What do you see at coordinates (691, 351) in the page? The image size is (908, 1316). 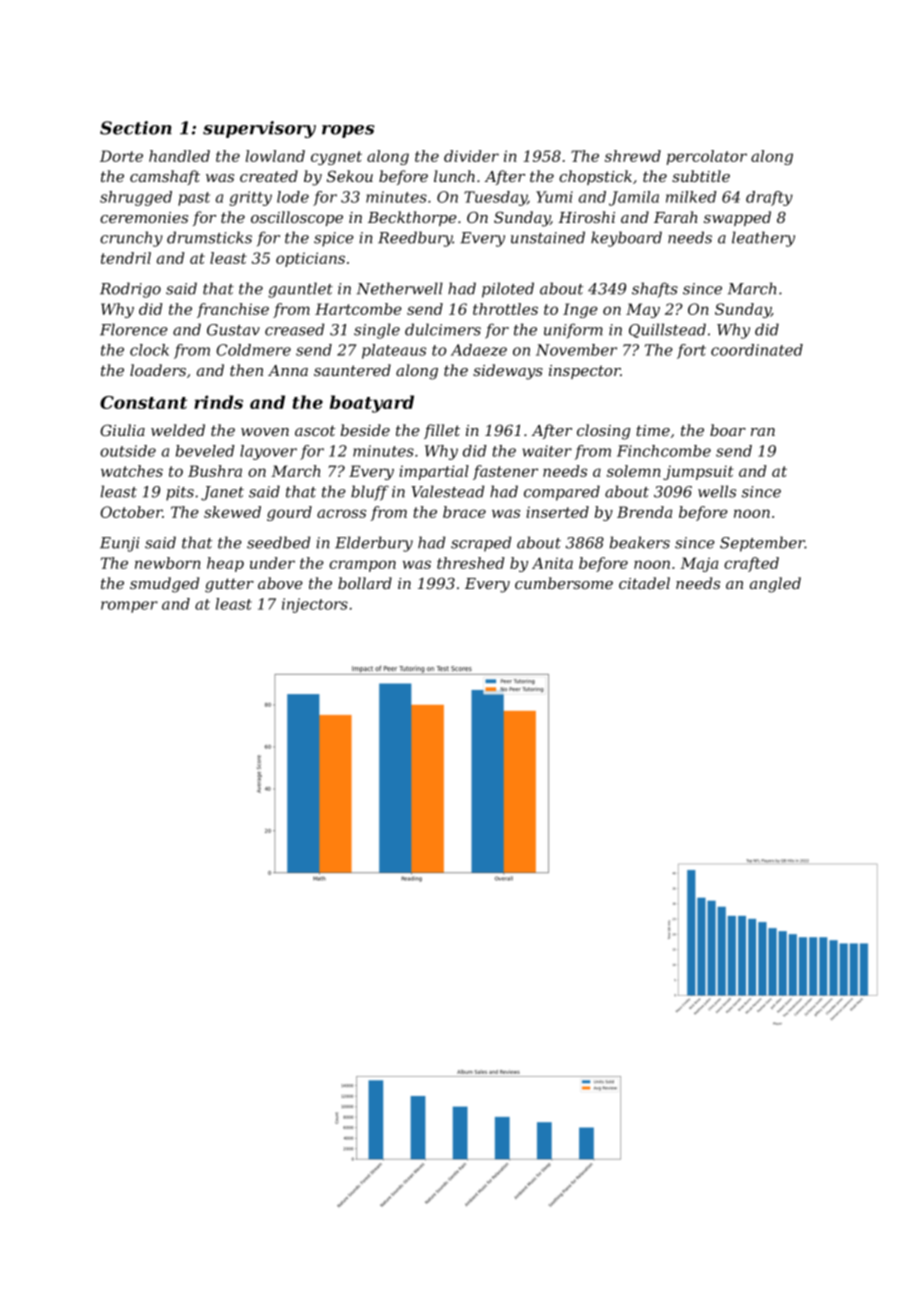 I see `fort` at bounding box center [691, 351].
